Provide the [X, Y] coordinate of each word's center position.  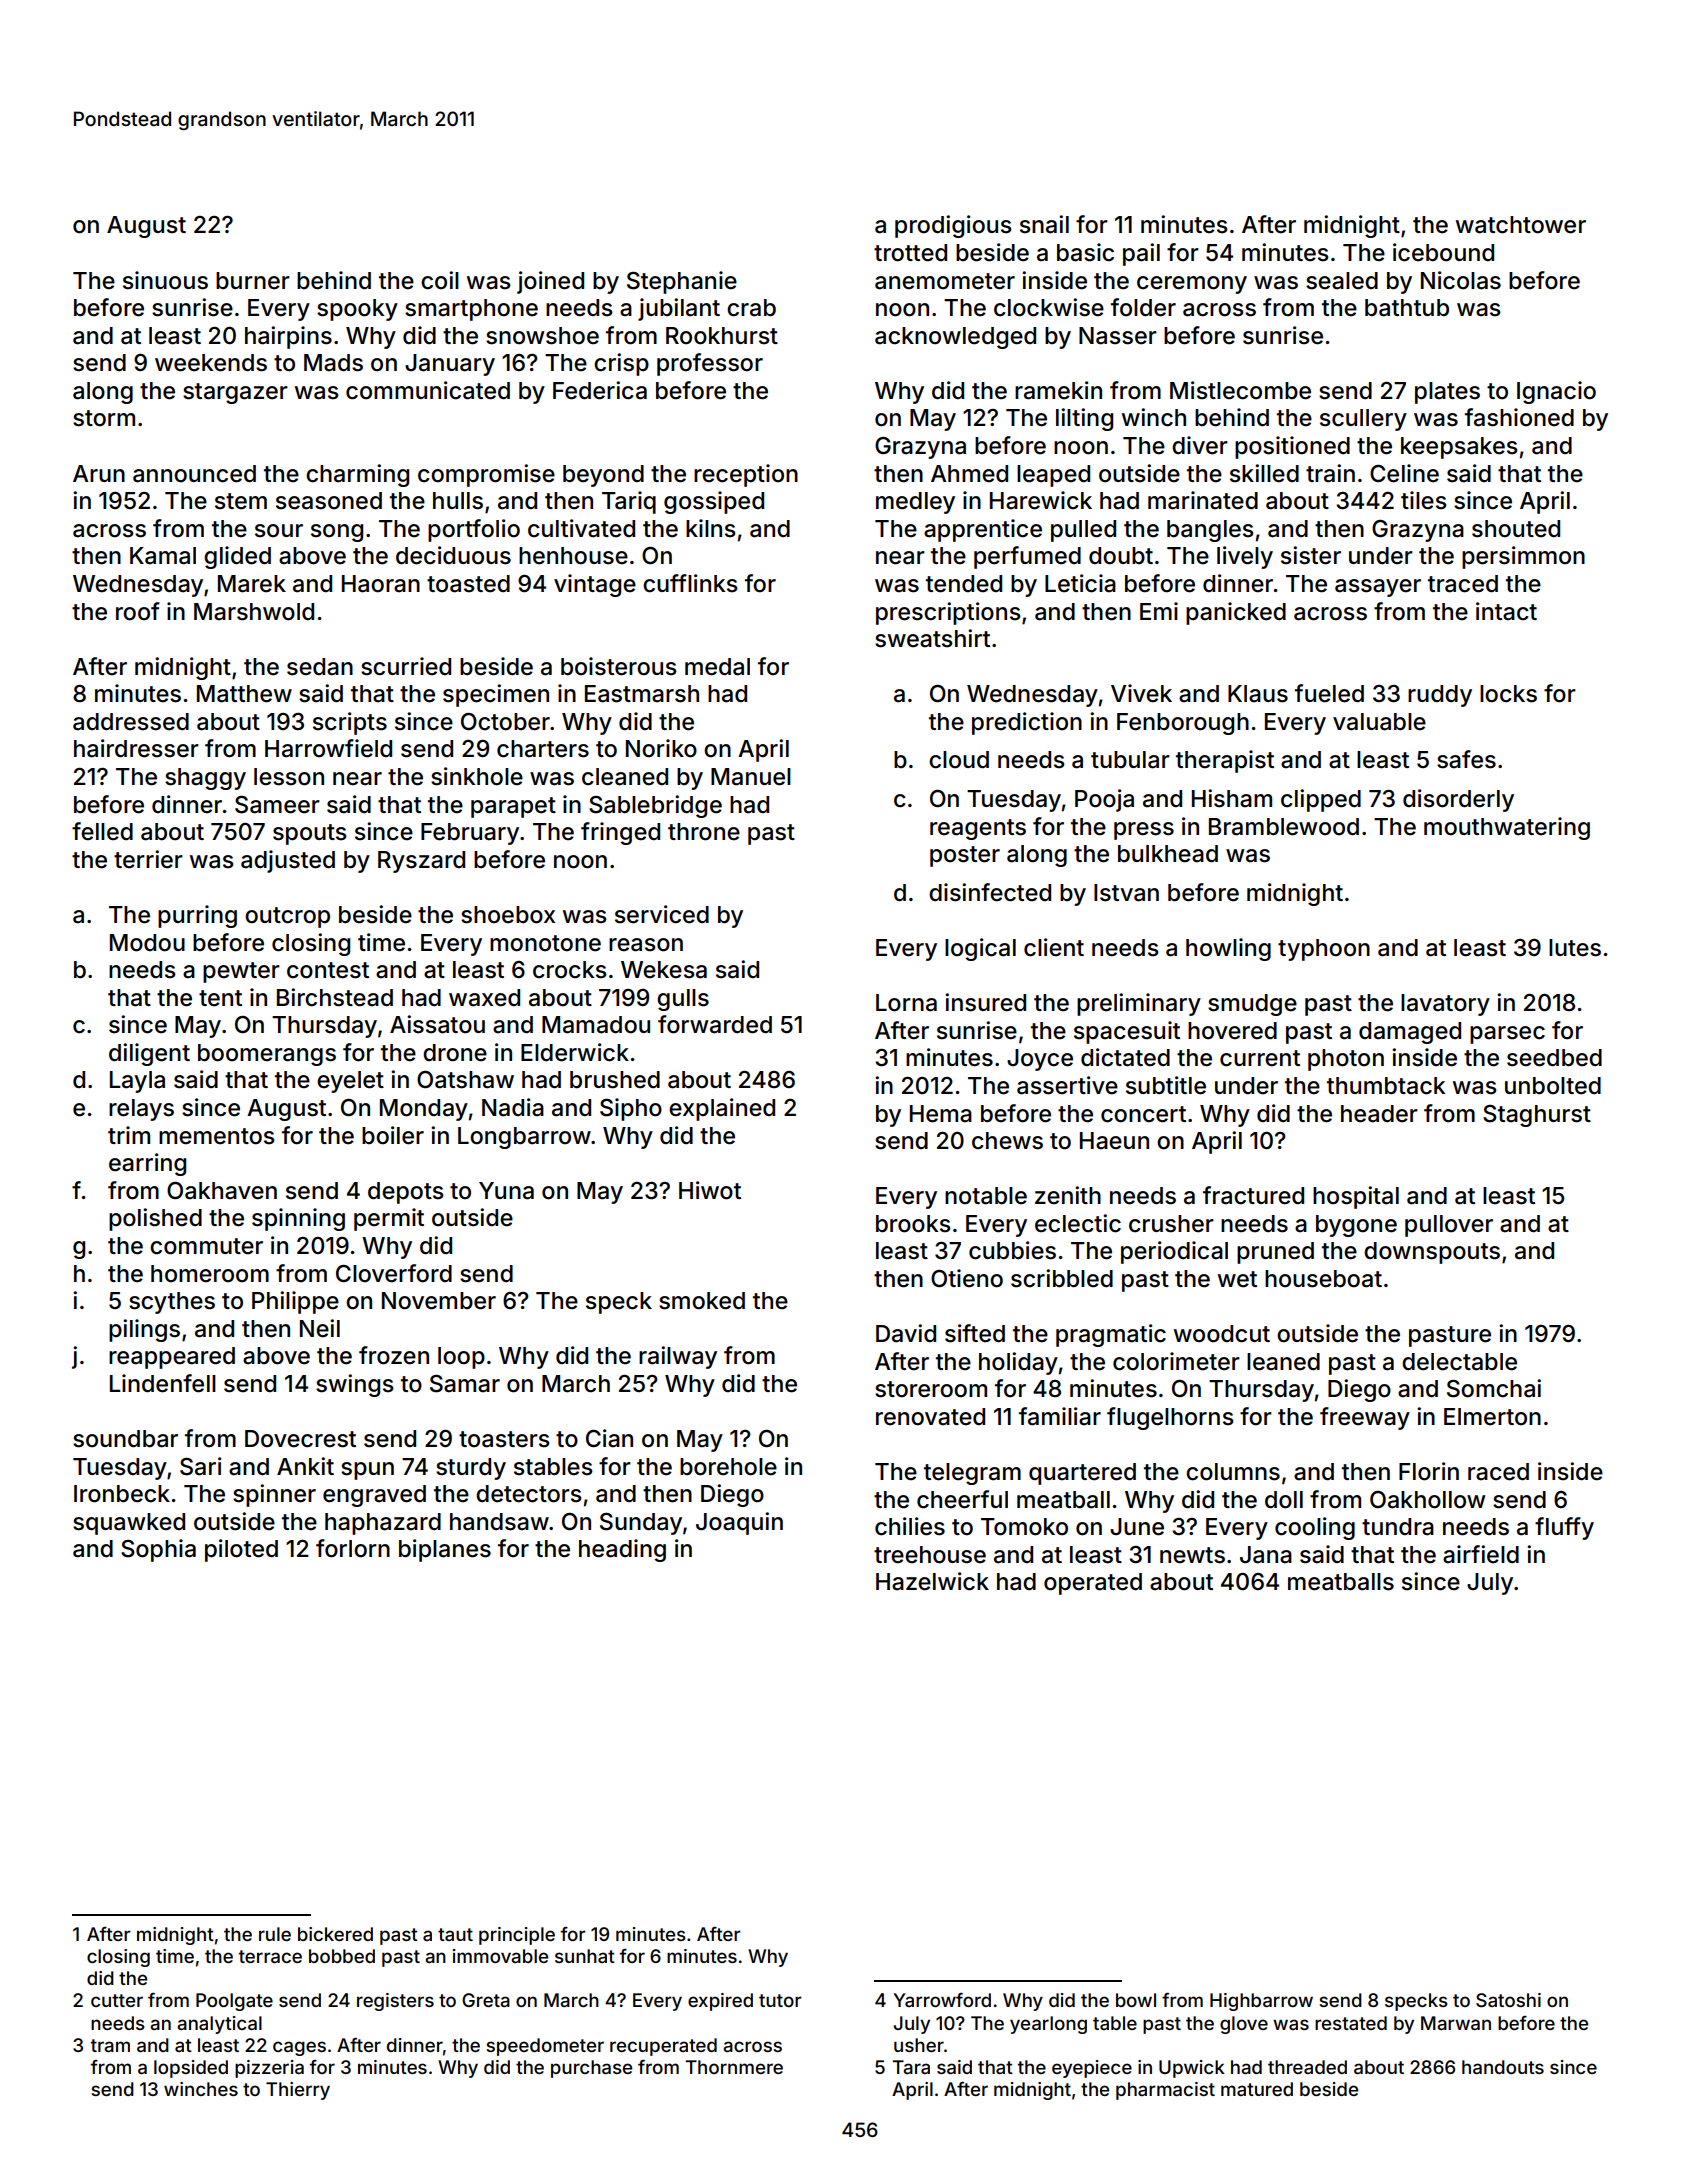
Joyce [1040, 1060]
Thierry [298, 2091]
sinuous [165, 280]
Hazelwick [932, 1581]
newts [1192, 1555]
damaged [1410, 1033]
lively [1245, 557]
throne [704, 832]
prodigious [953, 226]
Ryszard [421, 862]
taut [455, 1934]
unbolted [1553, 1086]
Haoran [381, 584]
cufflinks [690, 583]
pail [1141, 254]
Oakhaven [222, 1191]
